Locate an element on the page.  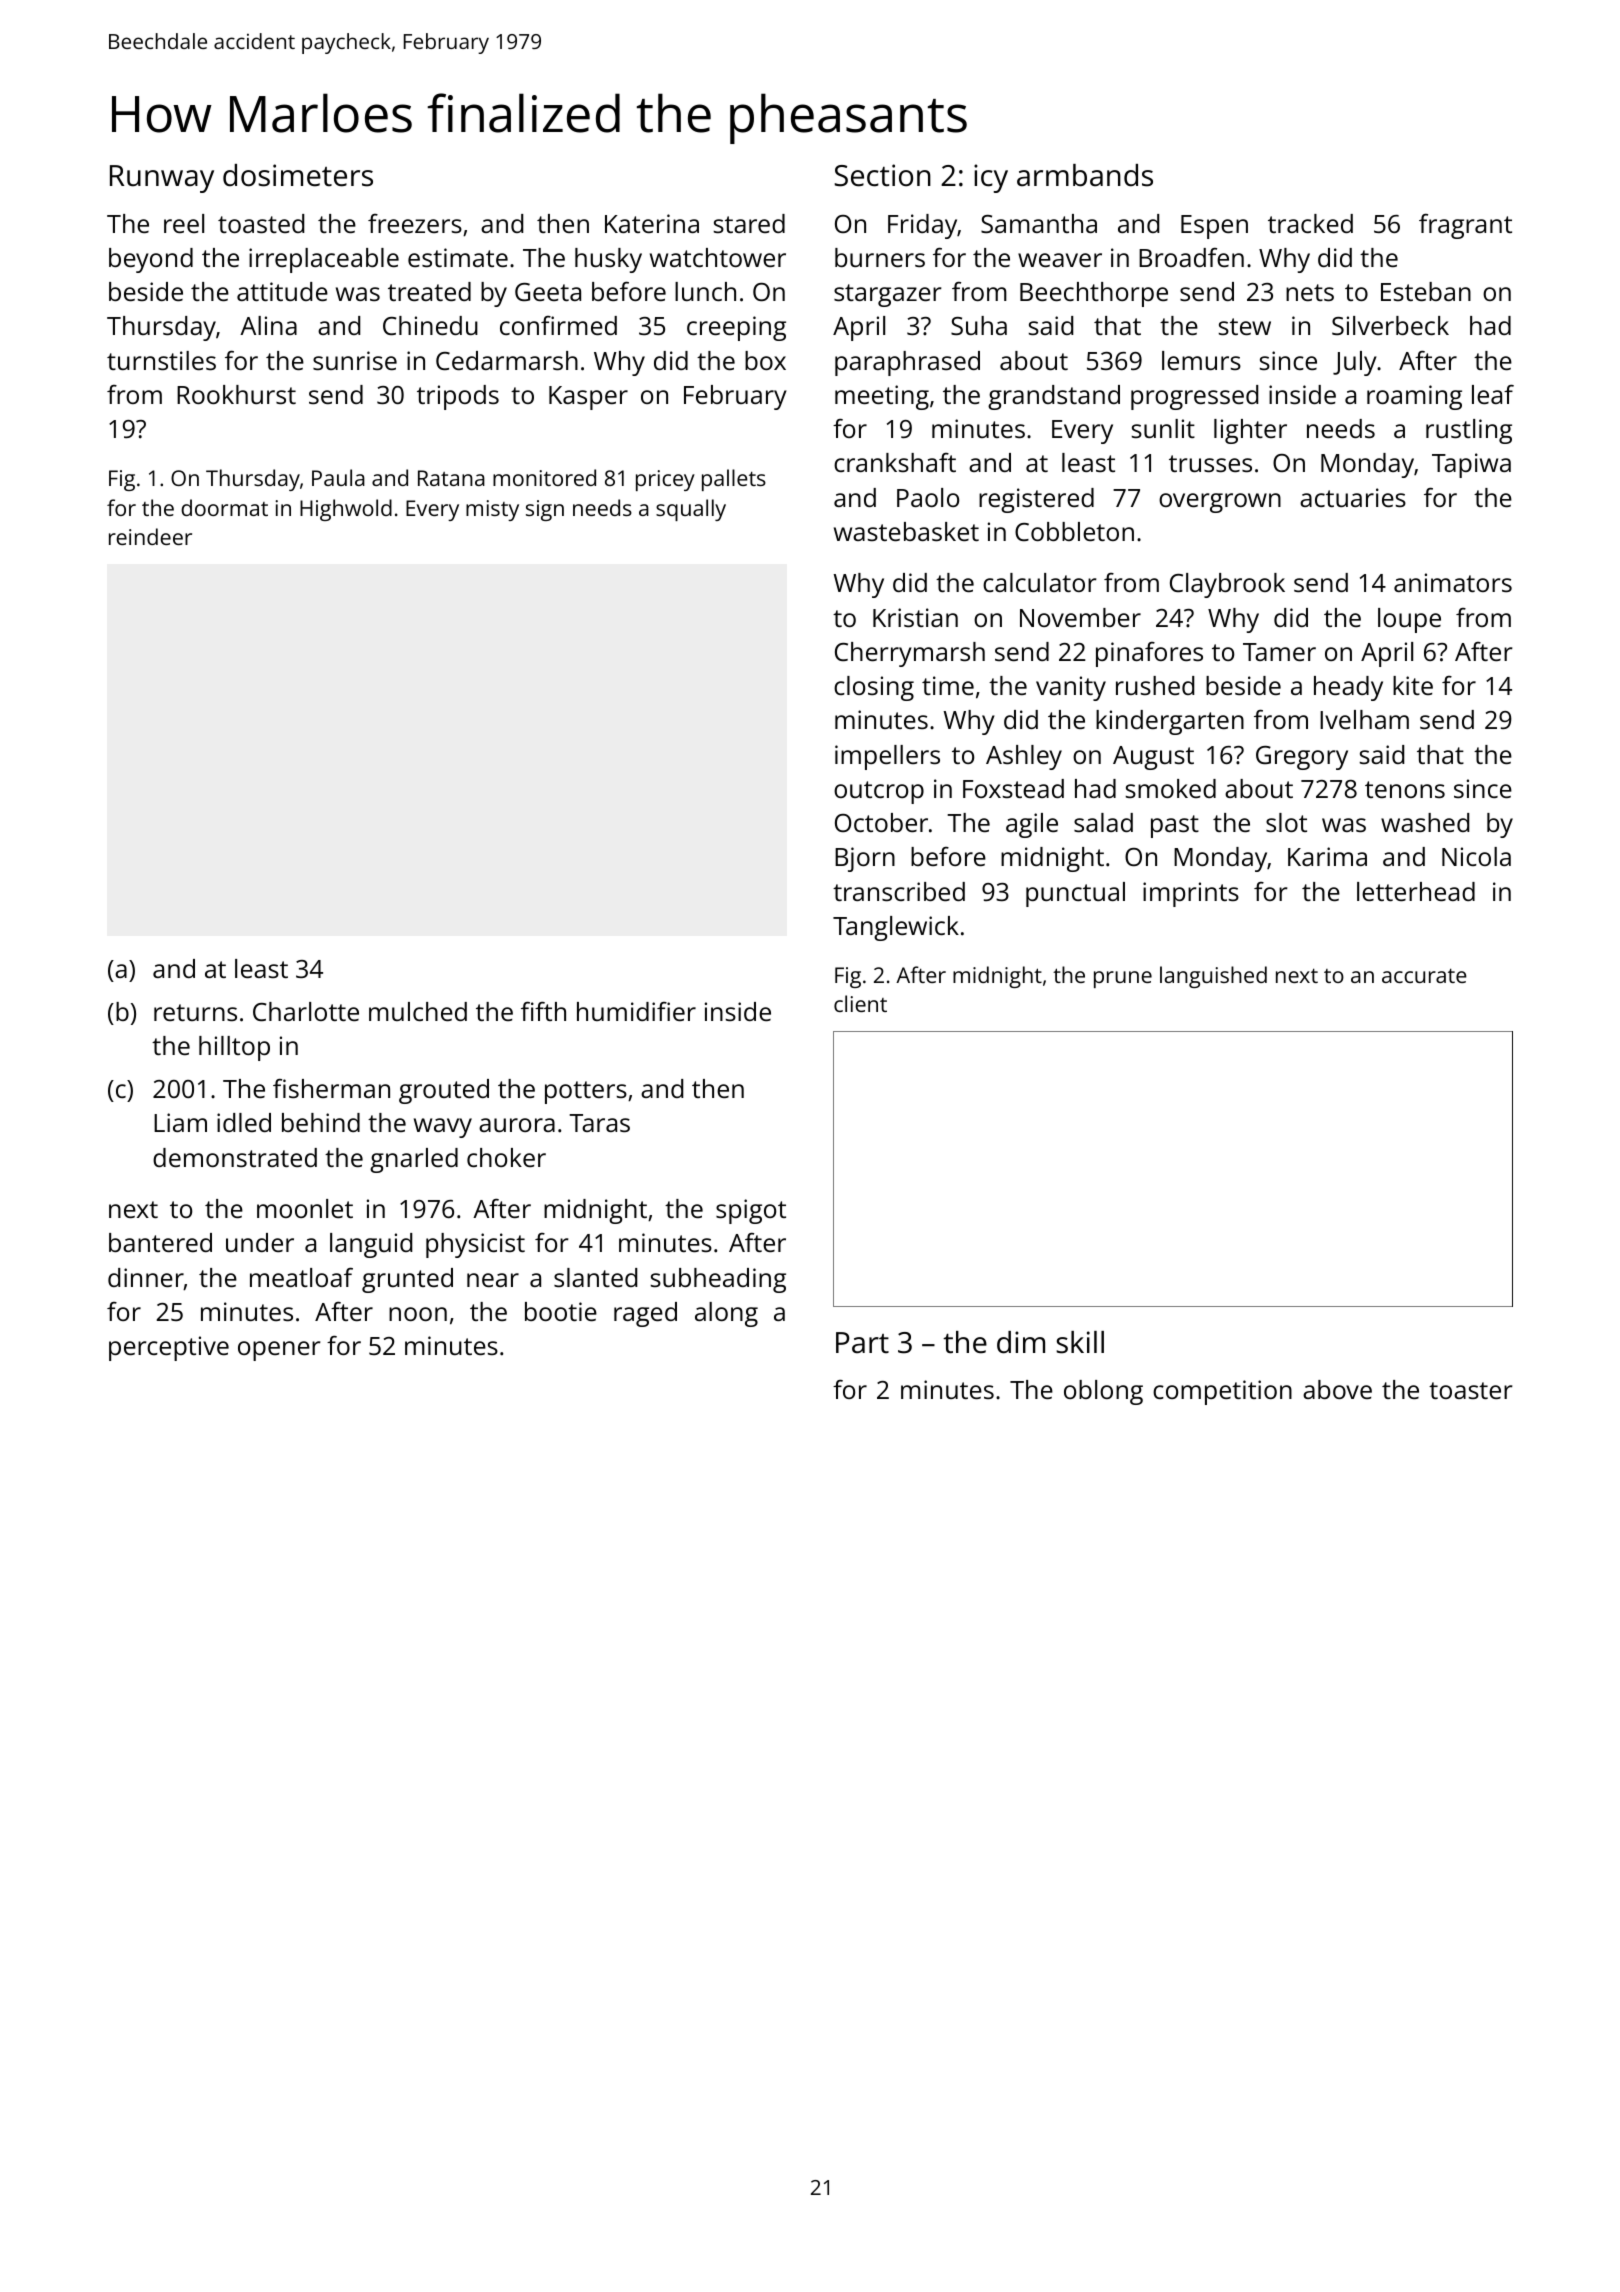
creeping is located at coordinates (736, 328).
